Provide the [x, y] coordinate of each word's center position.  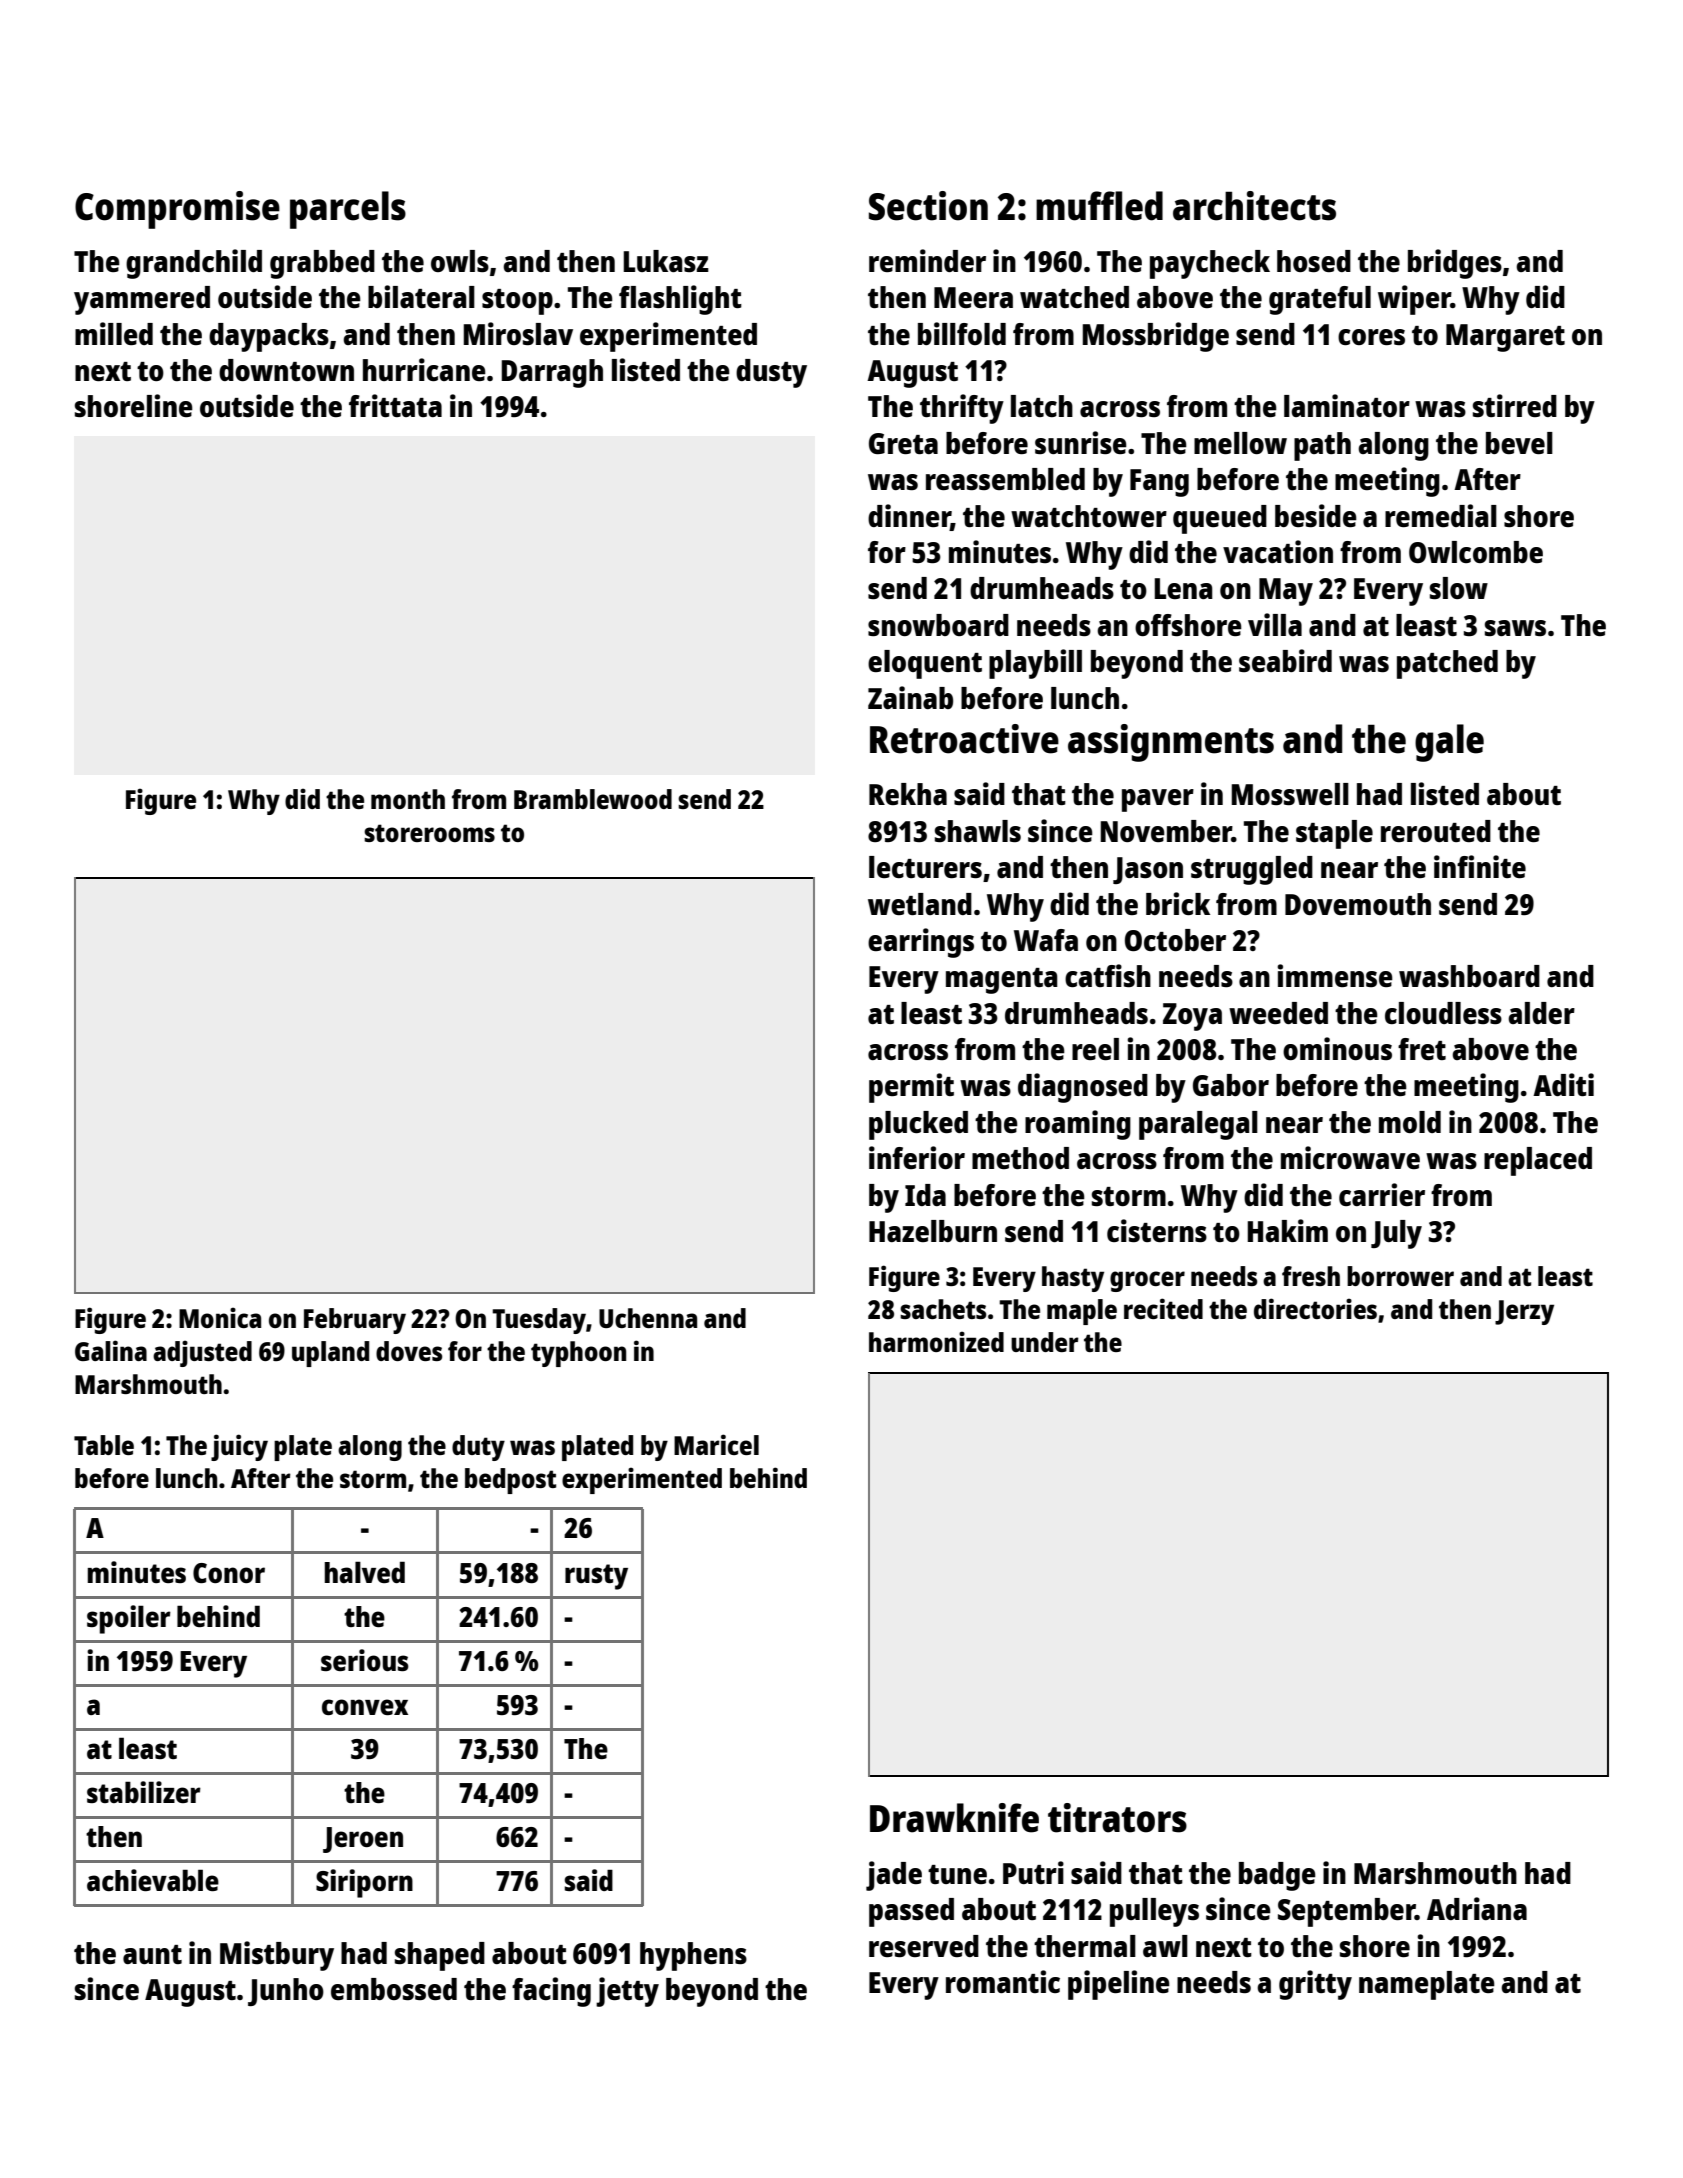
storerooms [429, 833]
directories [1315, 1308]
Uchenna [648, 1318]
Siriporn [364, 1883]
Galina [111, 1350]
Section [928, 206]
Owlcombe [1476, 552]
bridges [1455, 264]
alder [1541, 1013]
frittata [395, 405]
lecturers [925, 867]
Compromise [177, 210]
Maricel [716, 1444]
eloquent [925, 664]
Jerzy [1524, 1312]
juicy [239, 1447]
